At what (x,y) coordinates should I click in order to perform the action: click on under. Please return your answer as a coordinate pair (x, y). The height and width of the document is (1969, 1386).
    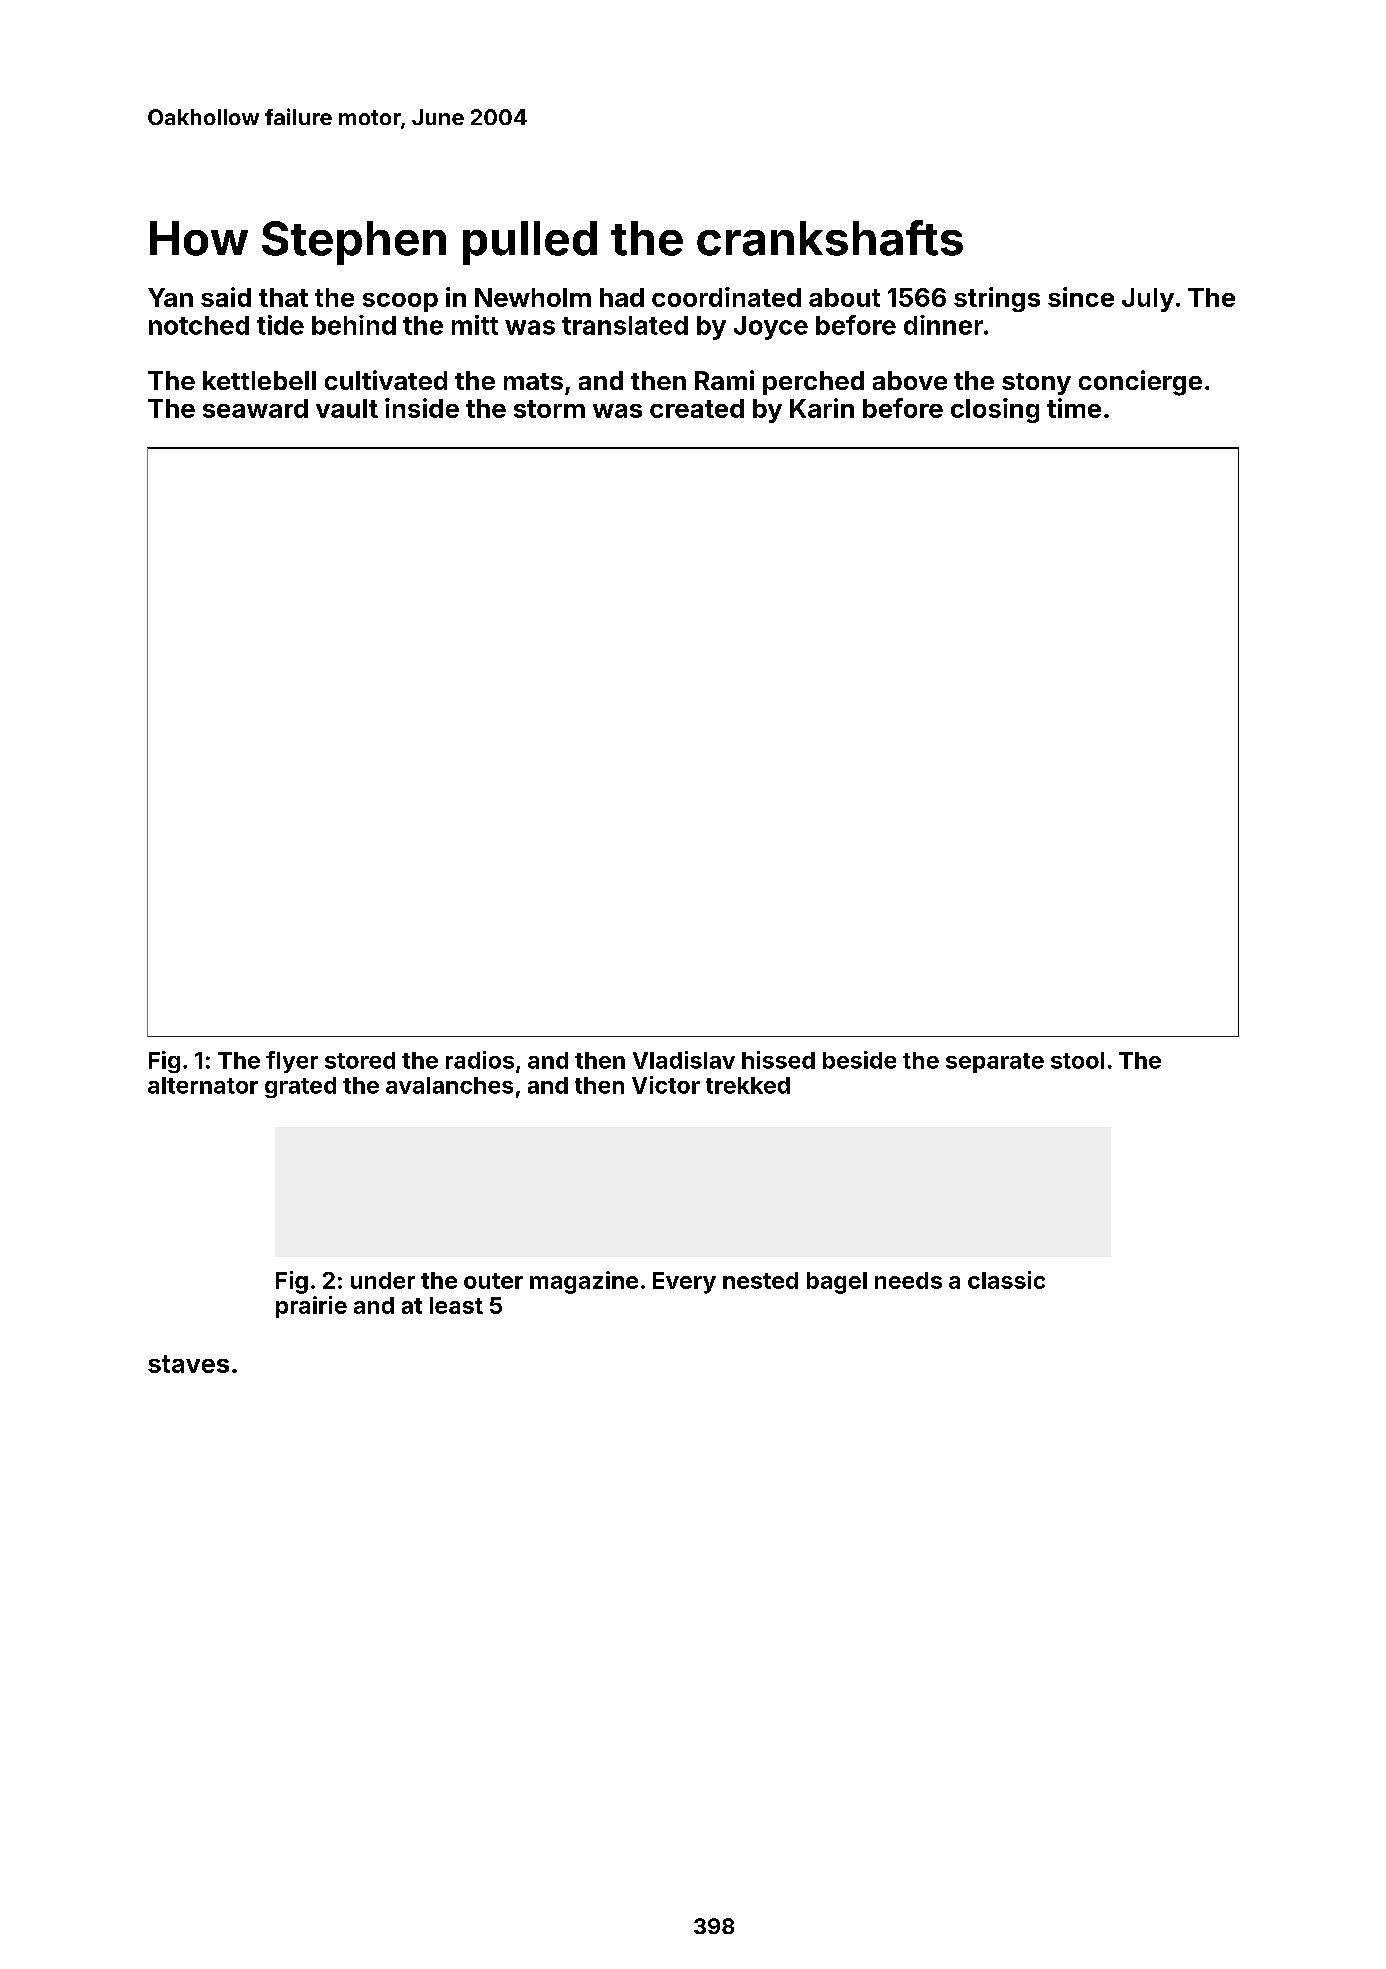
    Looking at the image, I should click on (383, 1280).
